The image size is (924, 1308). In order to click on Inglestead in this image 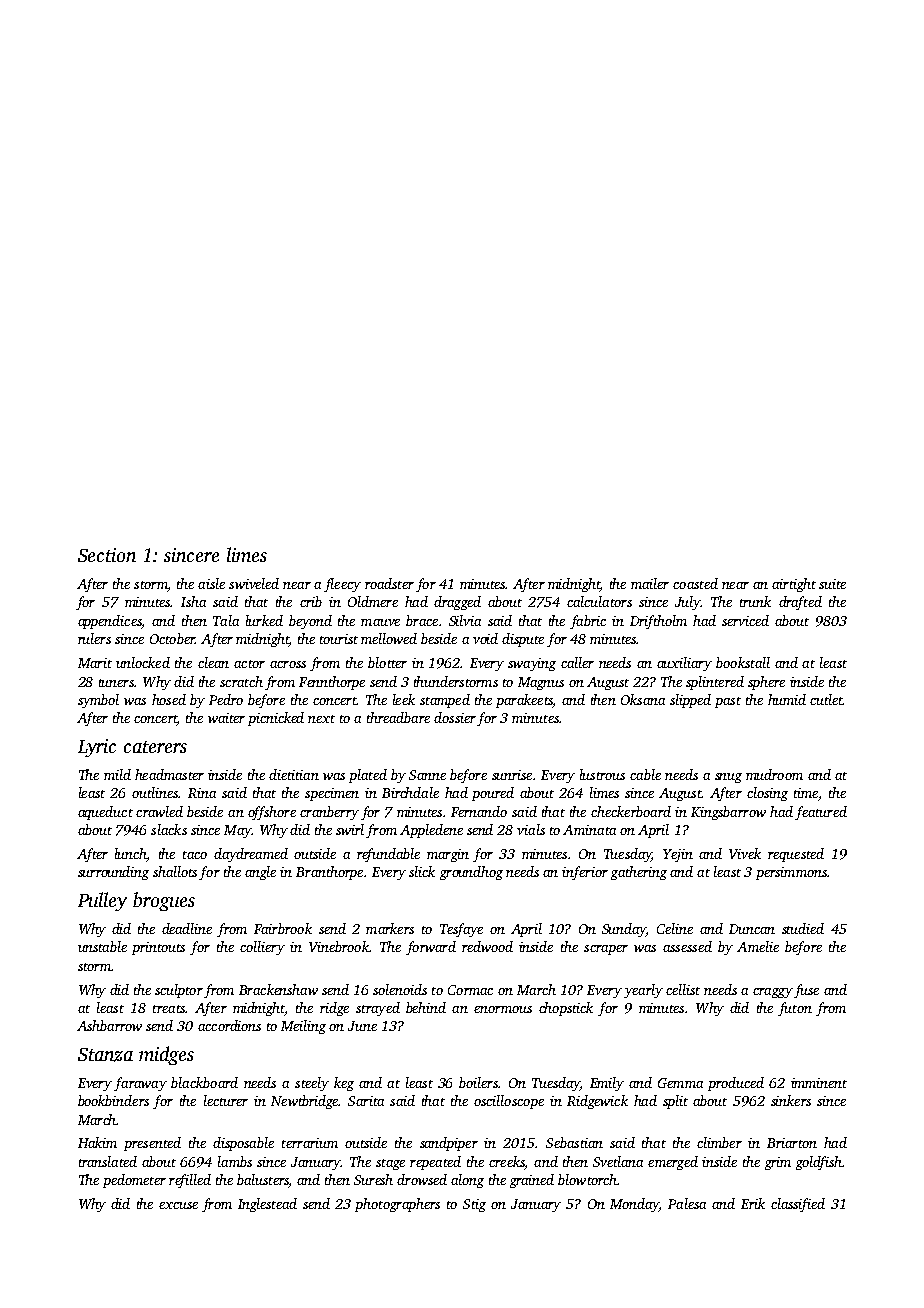, I will do `click(267, 1205)`.
